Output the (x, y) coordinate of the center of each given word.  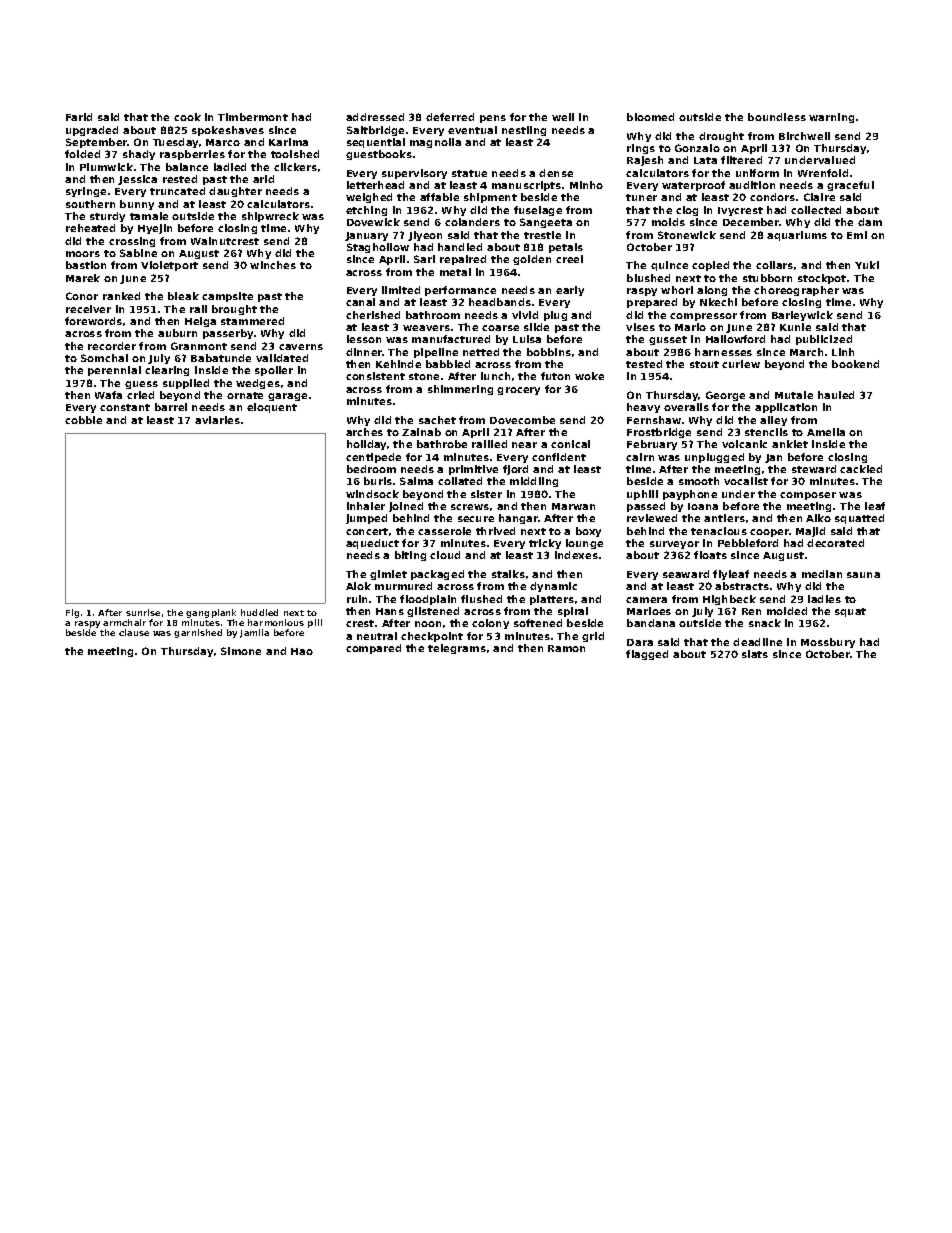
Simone (241, 651)
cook (187, 117)
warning (831, 118)
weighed (369, 198)
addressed (375, 117)
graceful (850, 186)
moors (83, 254)
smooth (699, 481)
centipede (373, 458)
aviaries (217, 420)
